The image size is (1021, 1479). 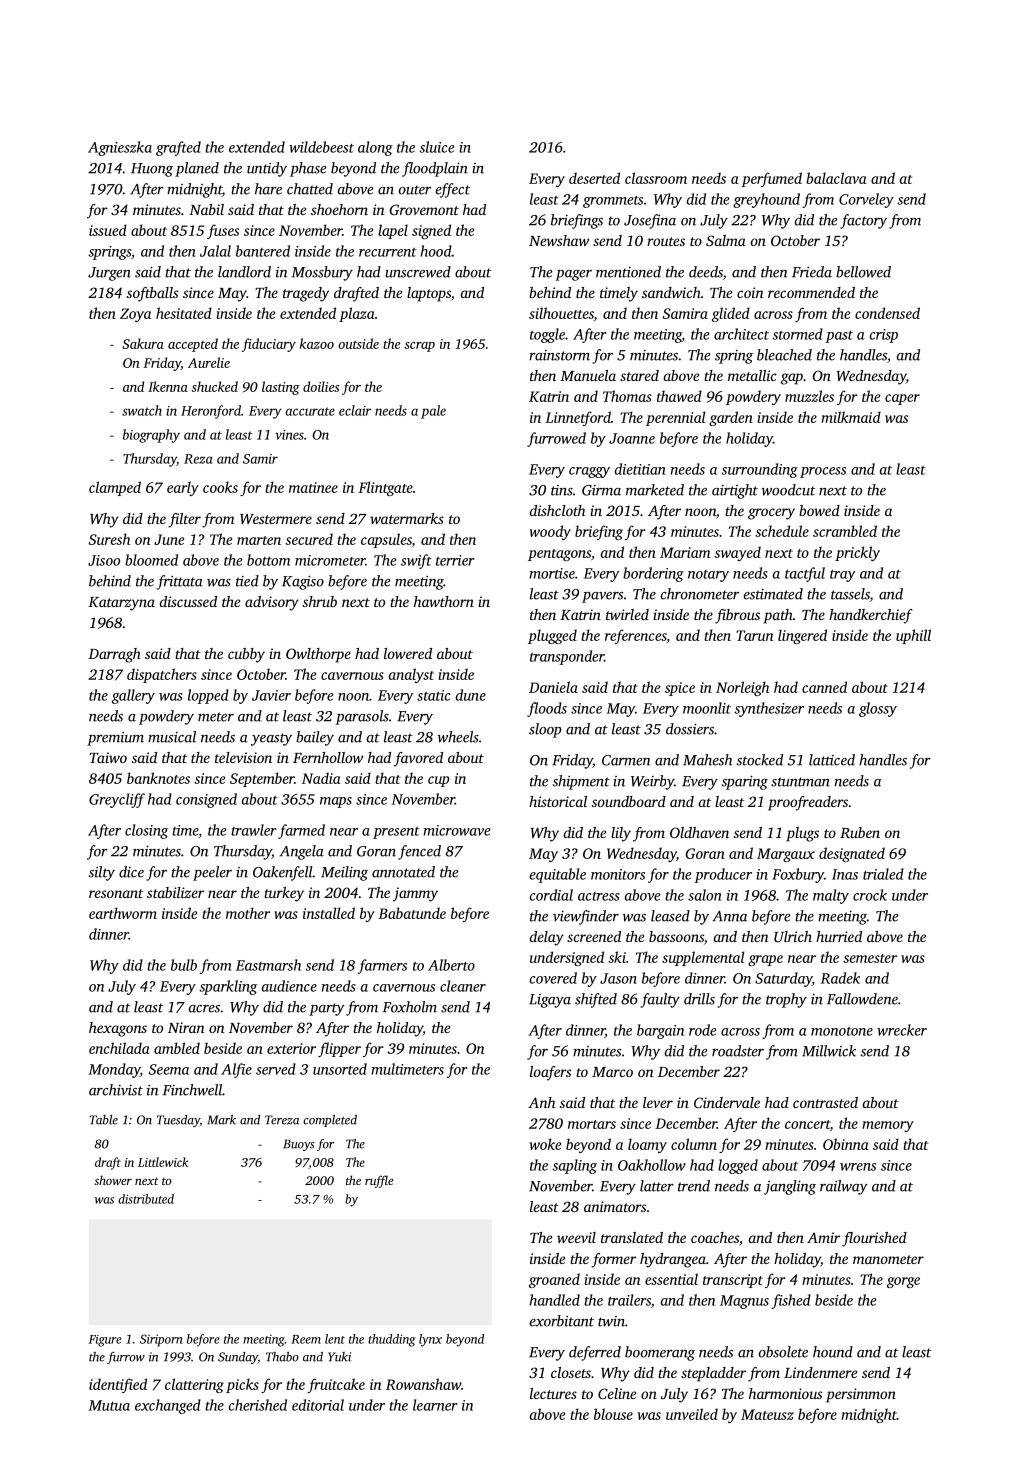 I want to click on Cindervale, so click(x=727, y=1102).
